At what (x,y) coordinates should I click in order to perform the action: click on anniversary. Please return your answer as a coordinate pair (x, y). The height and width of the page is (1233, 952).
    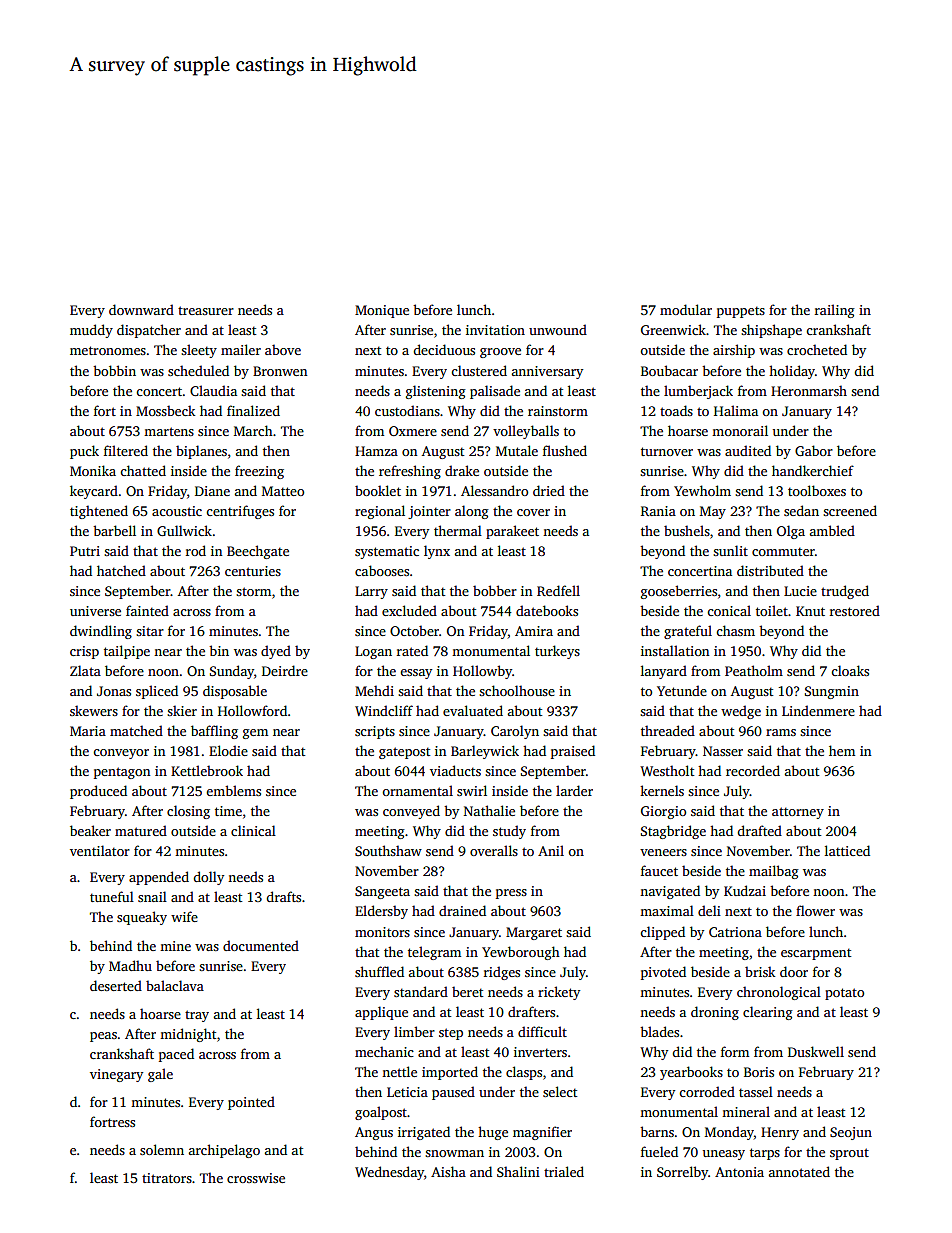
    Looking at the image, I should click on (547, 372).
